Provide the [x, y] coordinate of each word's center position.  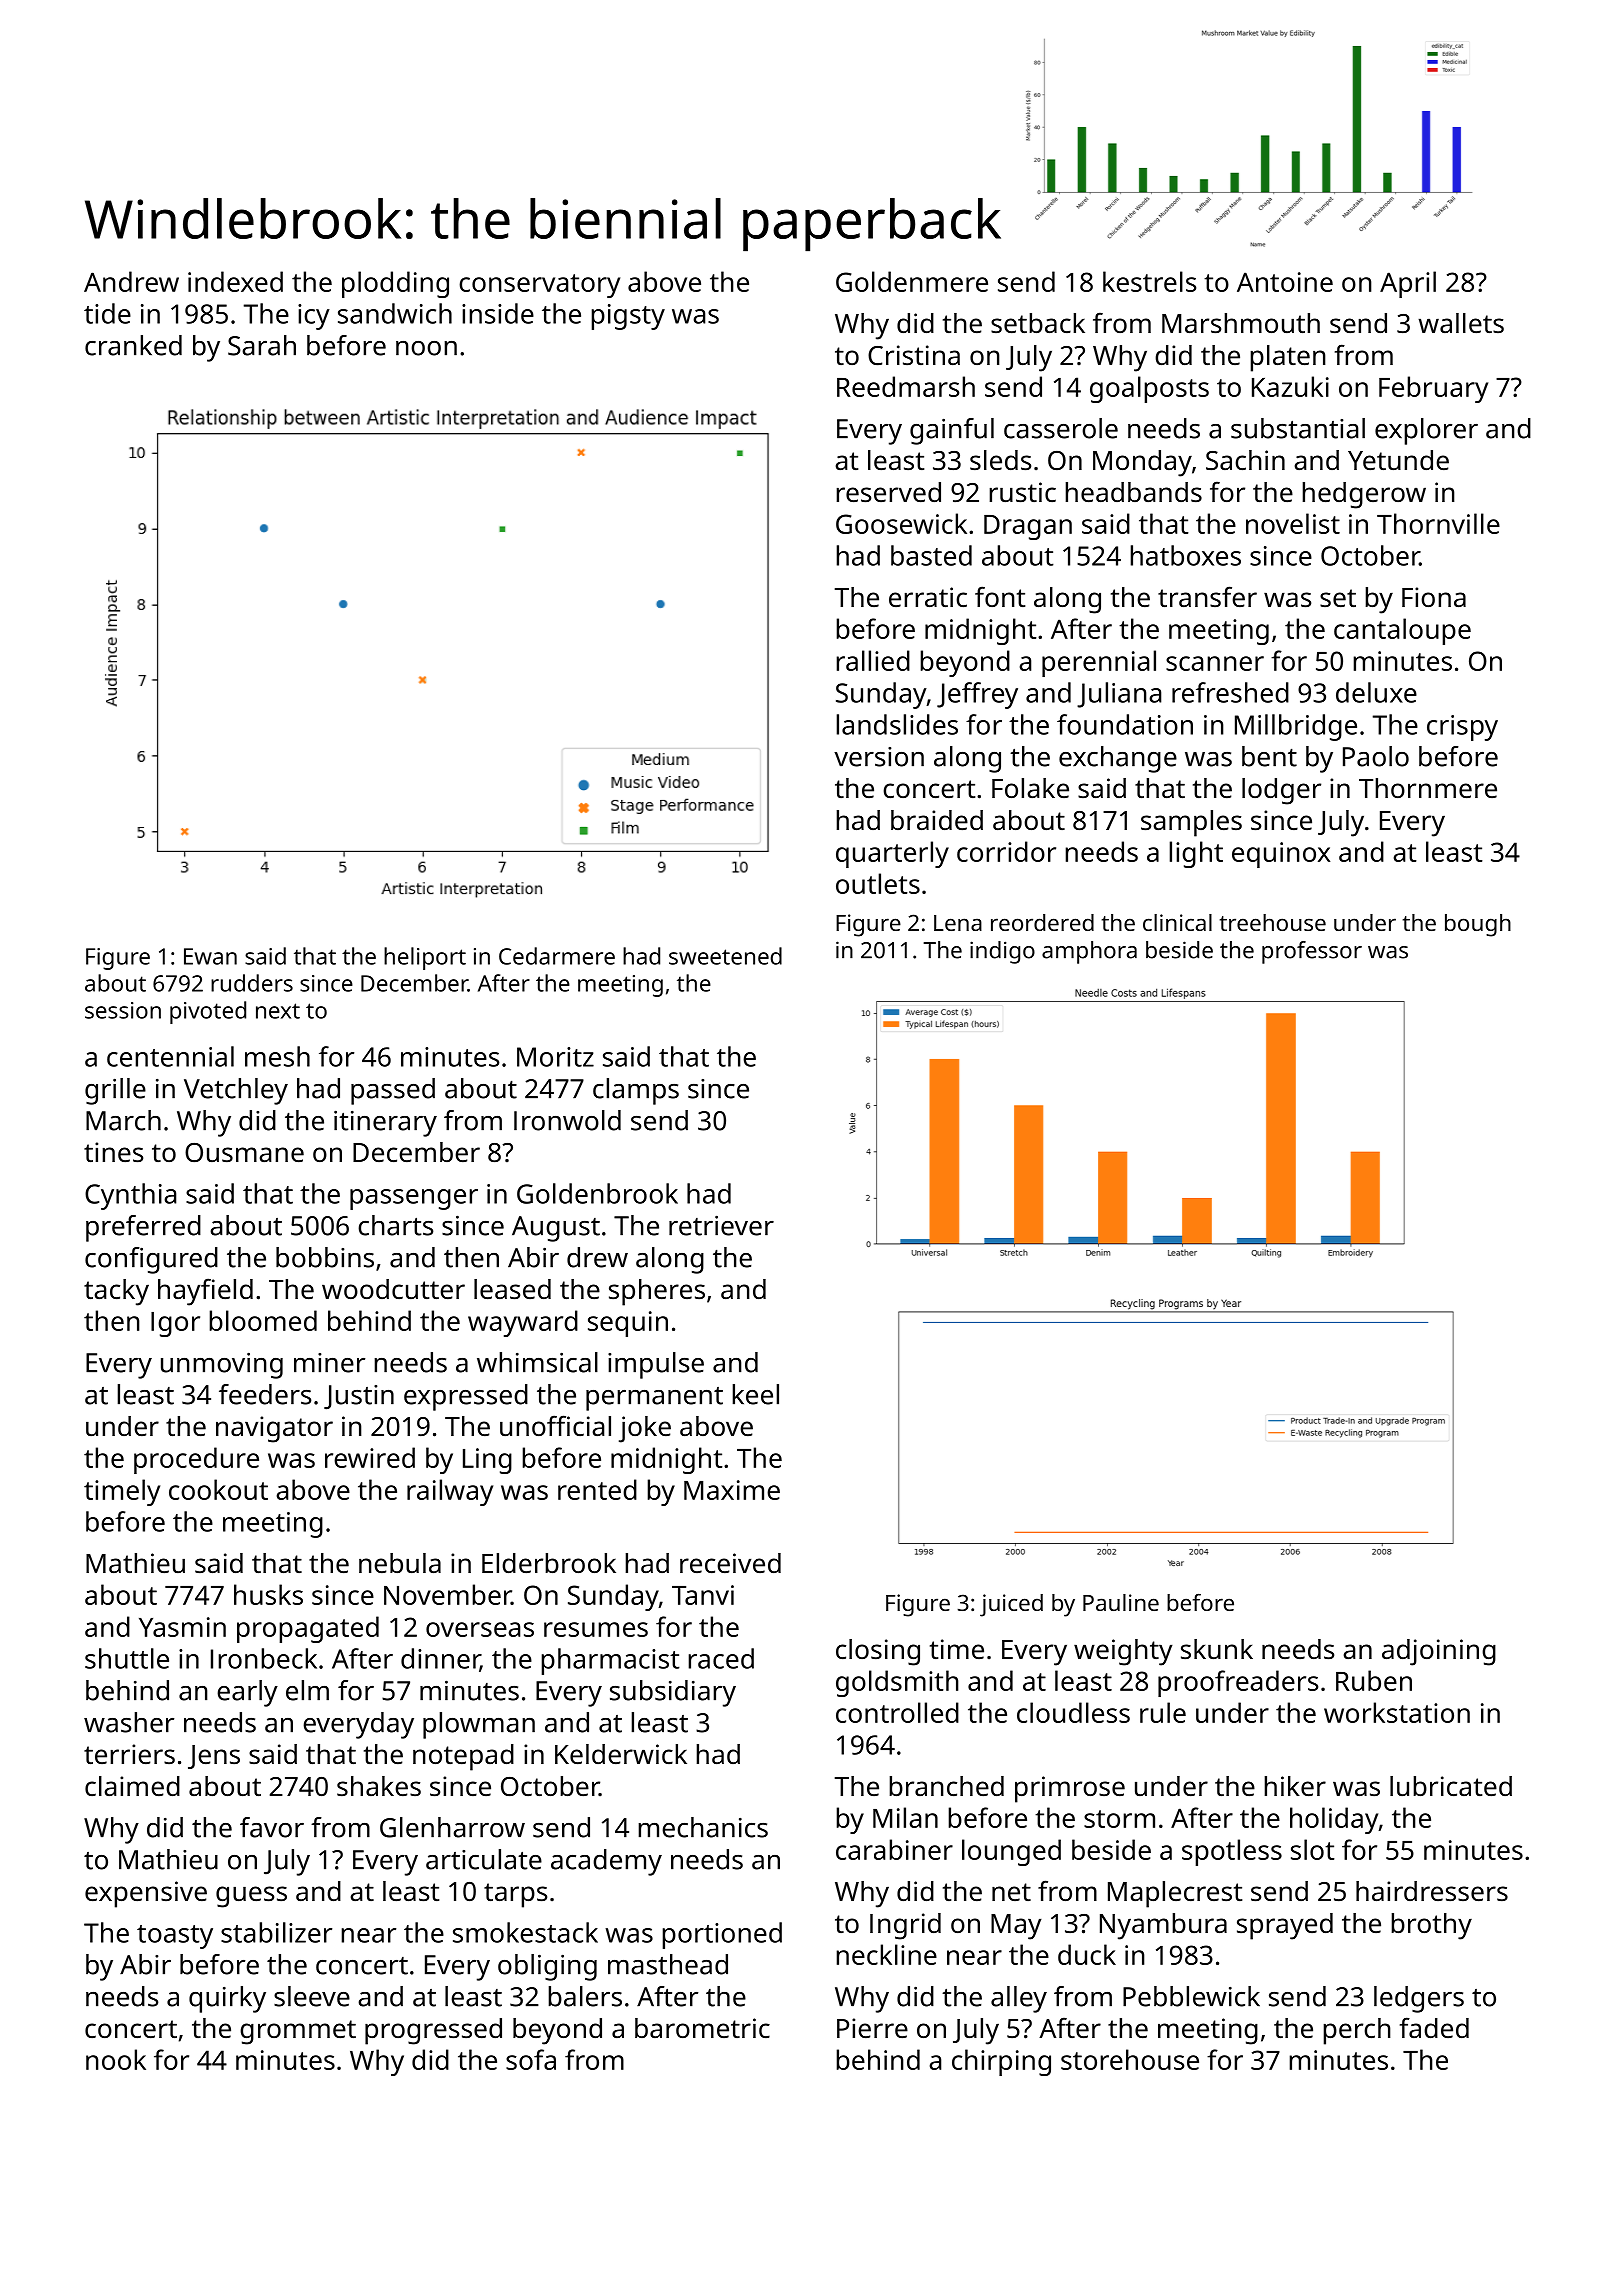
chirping [1001, 2062]
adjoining [1439, 1652]
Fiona [1434, 597]
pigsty [628, 317]
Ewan [210, 956]
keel [755, 1394]
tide [107, 313]
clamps [636, 1091]
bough [1478, 925]
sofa [531, 2059]
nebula [400, 1563]
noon [426, 348]
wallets [1461, 323]
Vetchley [236, 1091]
